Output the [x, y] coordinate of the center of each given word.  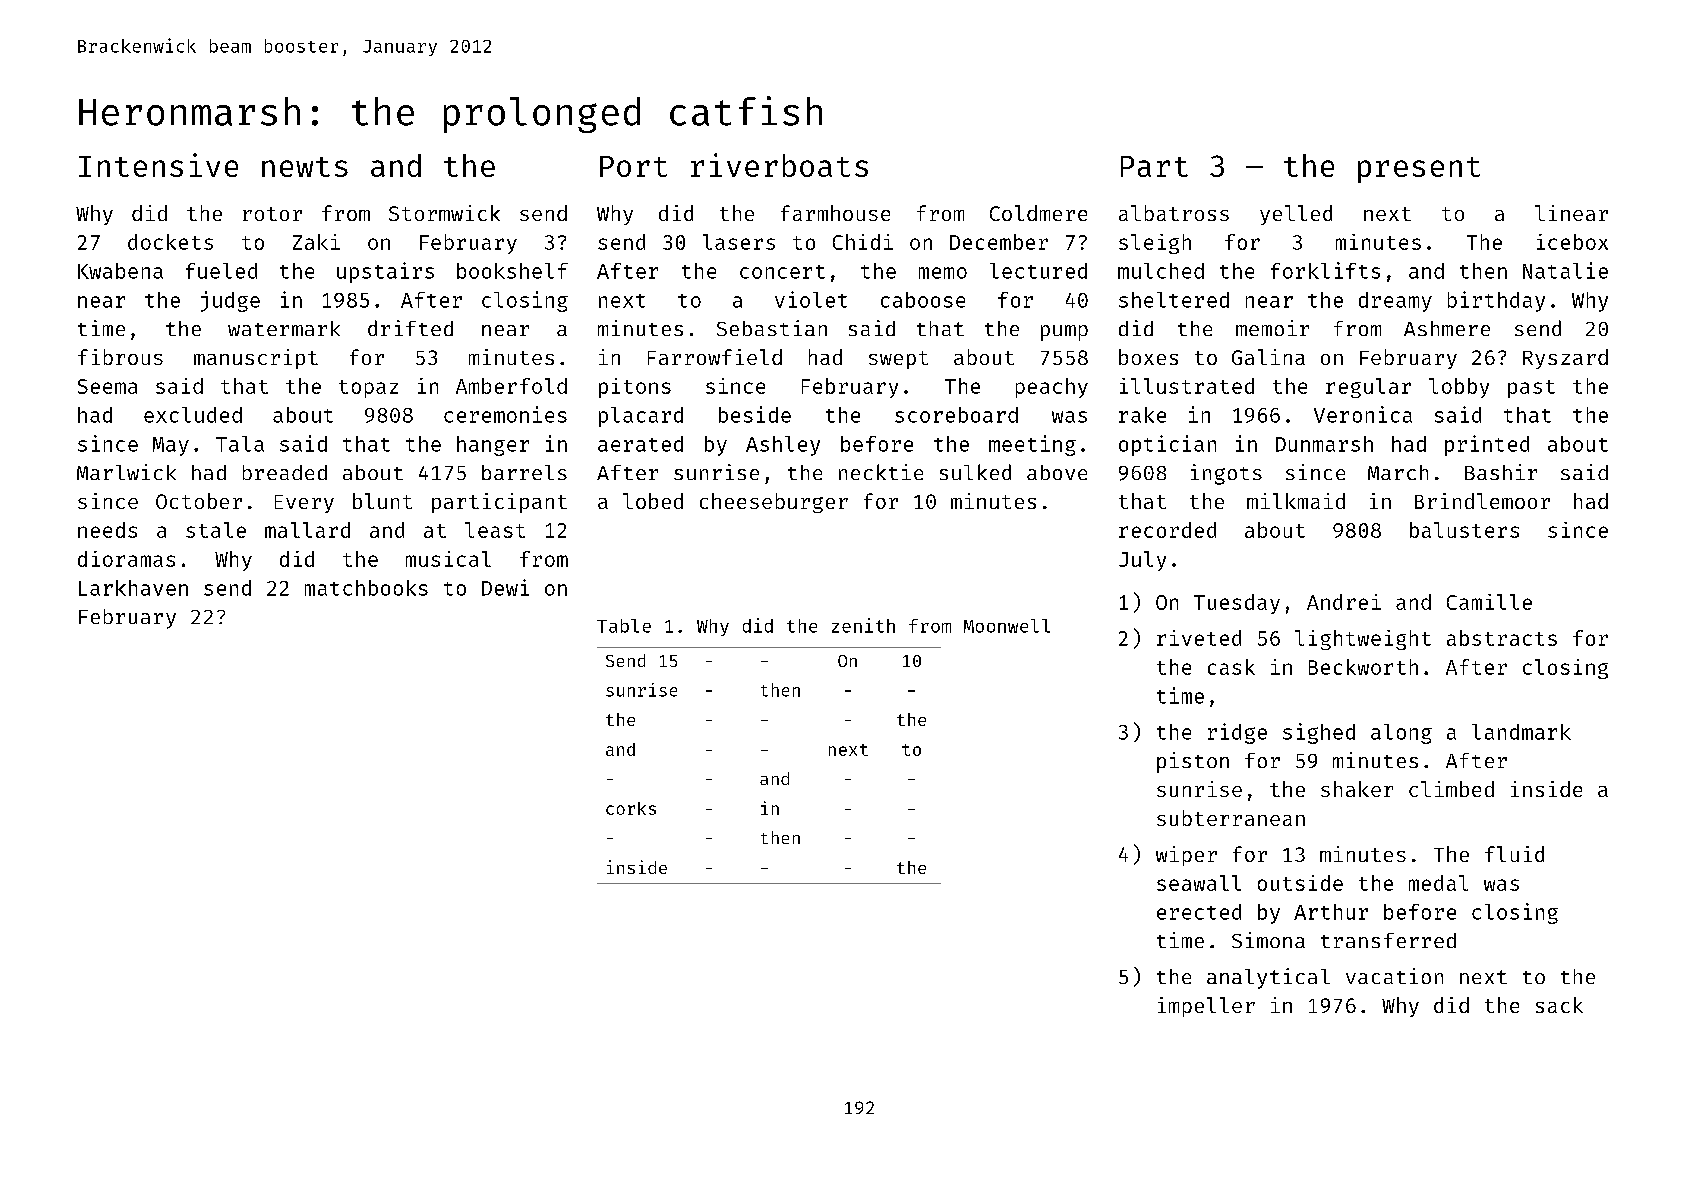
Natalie [1565, 270]
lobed [653, 501]
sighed [1319, 733]
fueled [221, 271]
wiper [1186, 856]
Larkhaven [133, 588]
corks [631, 808]
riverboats [779, 165]
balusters [1464, 530]
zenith [863, 625]
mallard [307, 530]
